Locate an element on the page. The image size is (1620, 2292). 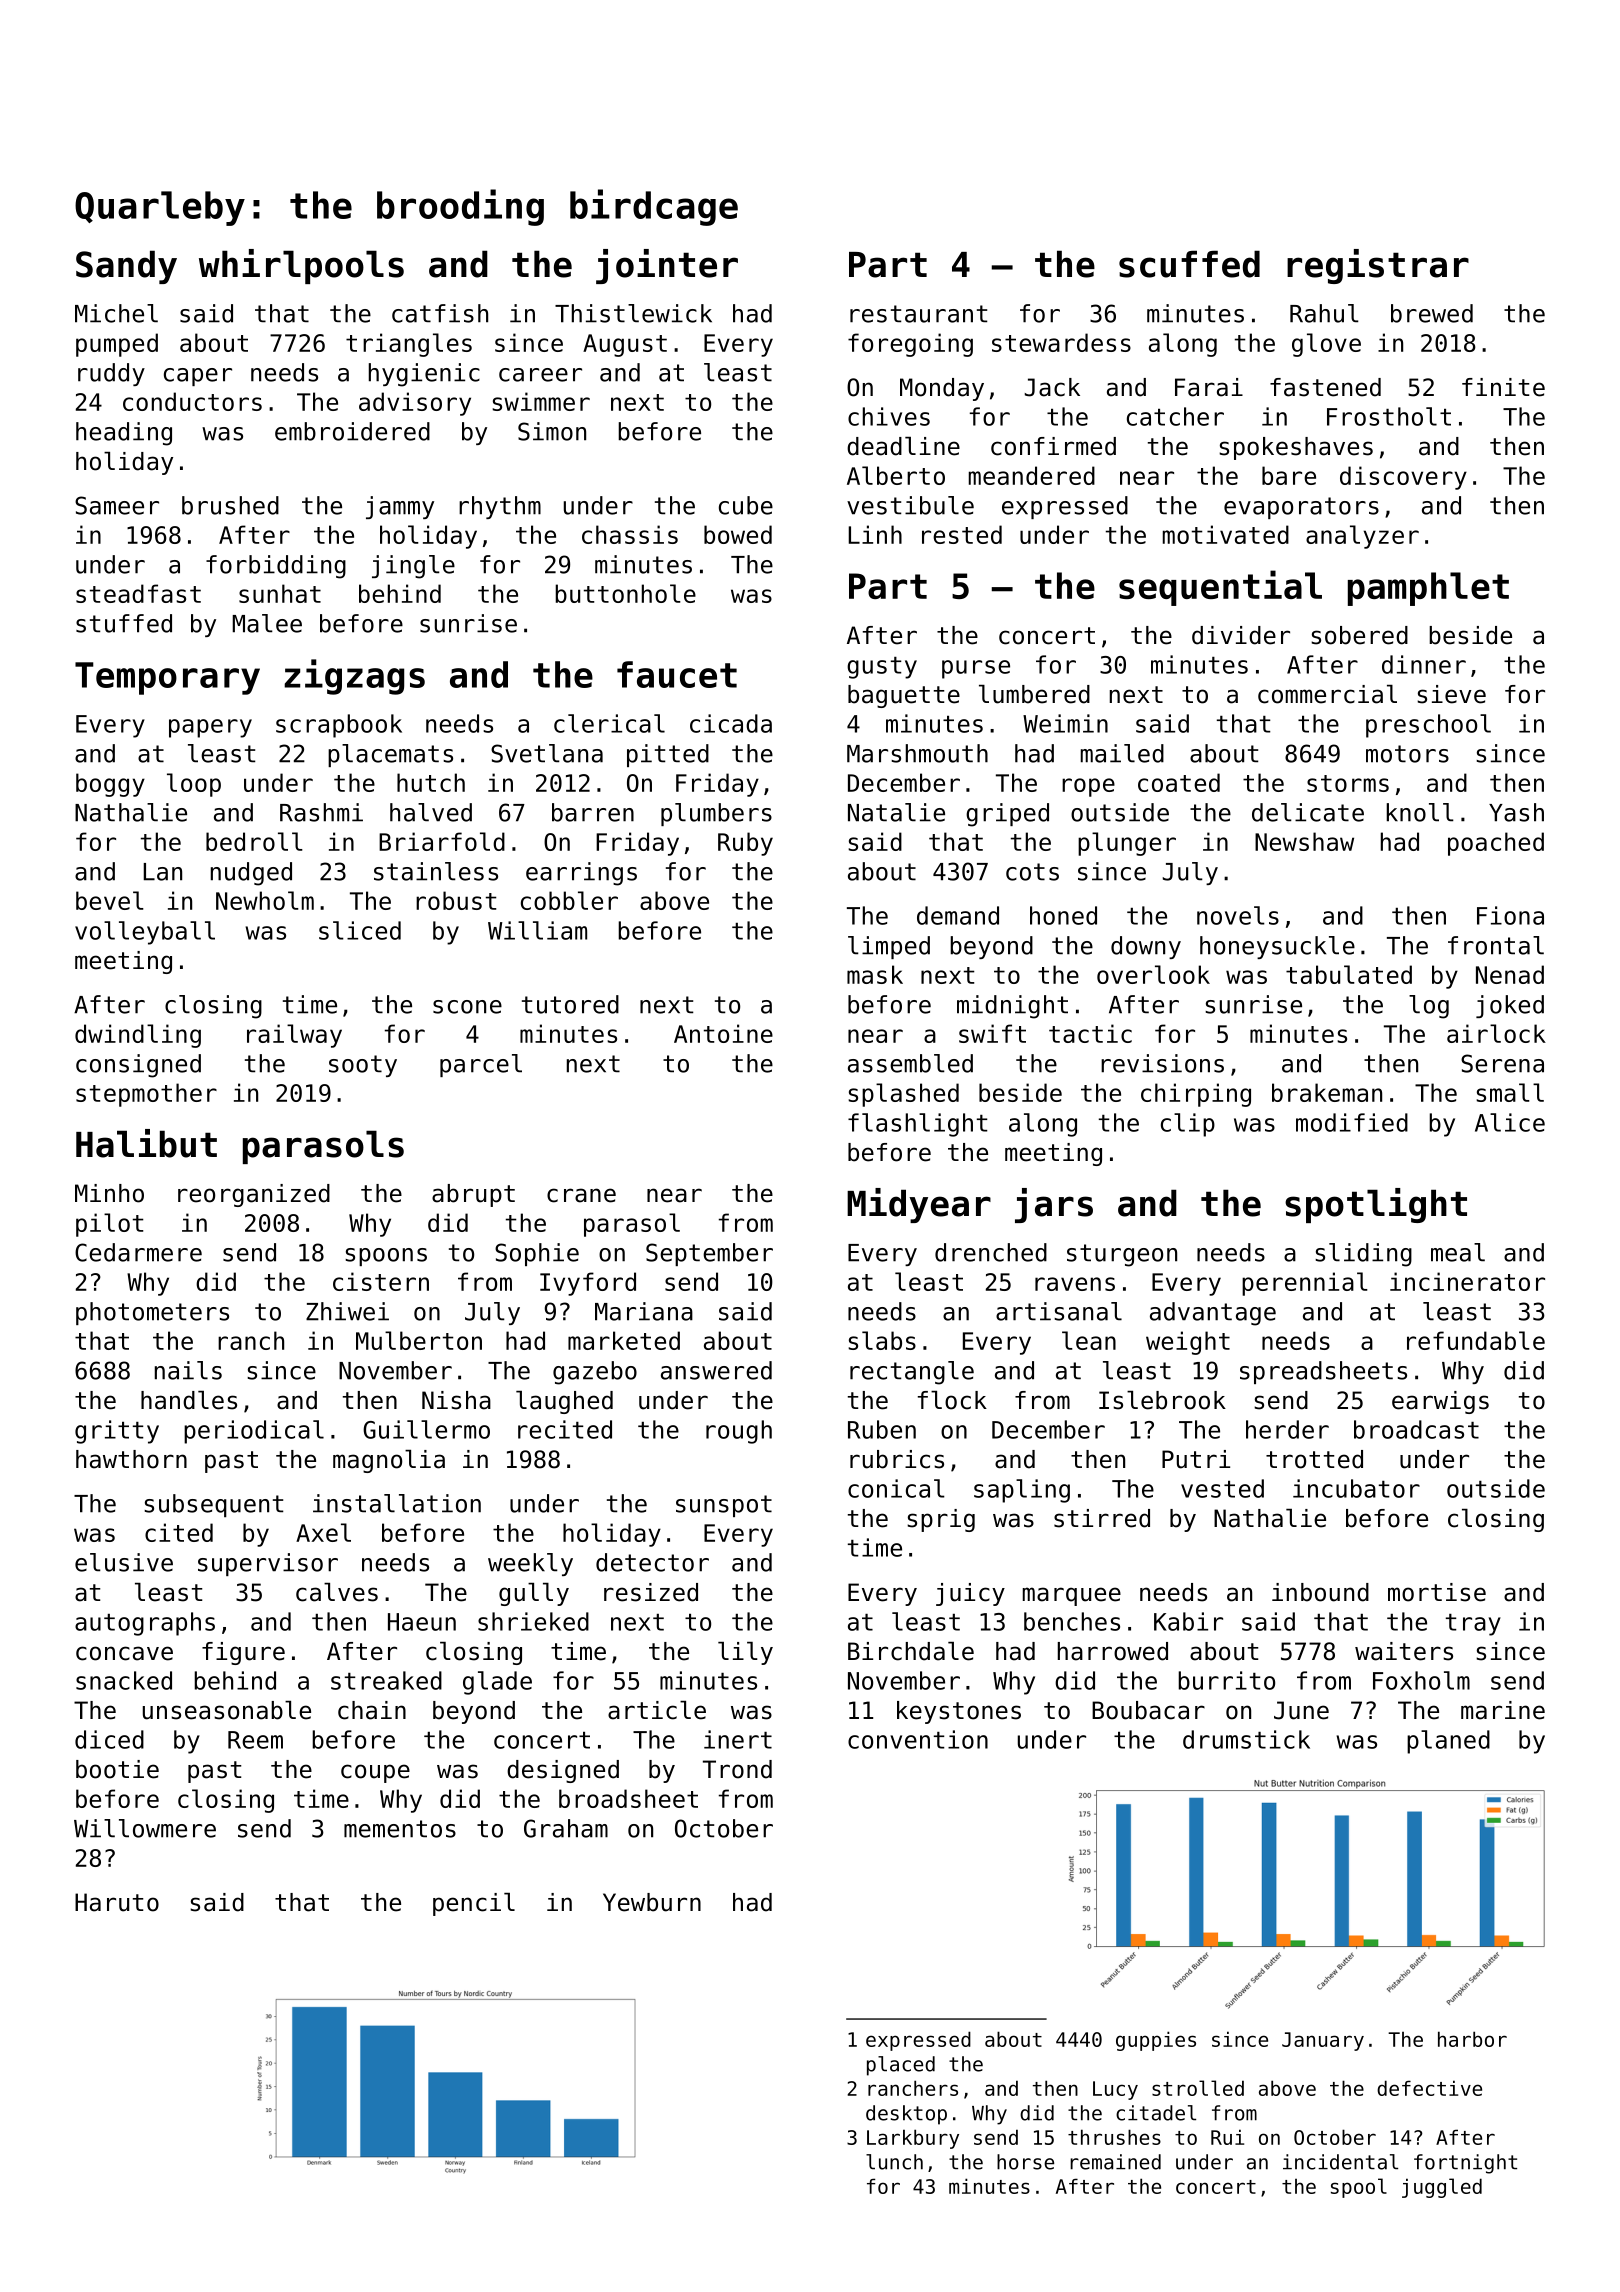
flashlight is located at coordinates (918, 1125).
